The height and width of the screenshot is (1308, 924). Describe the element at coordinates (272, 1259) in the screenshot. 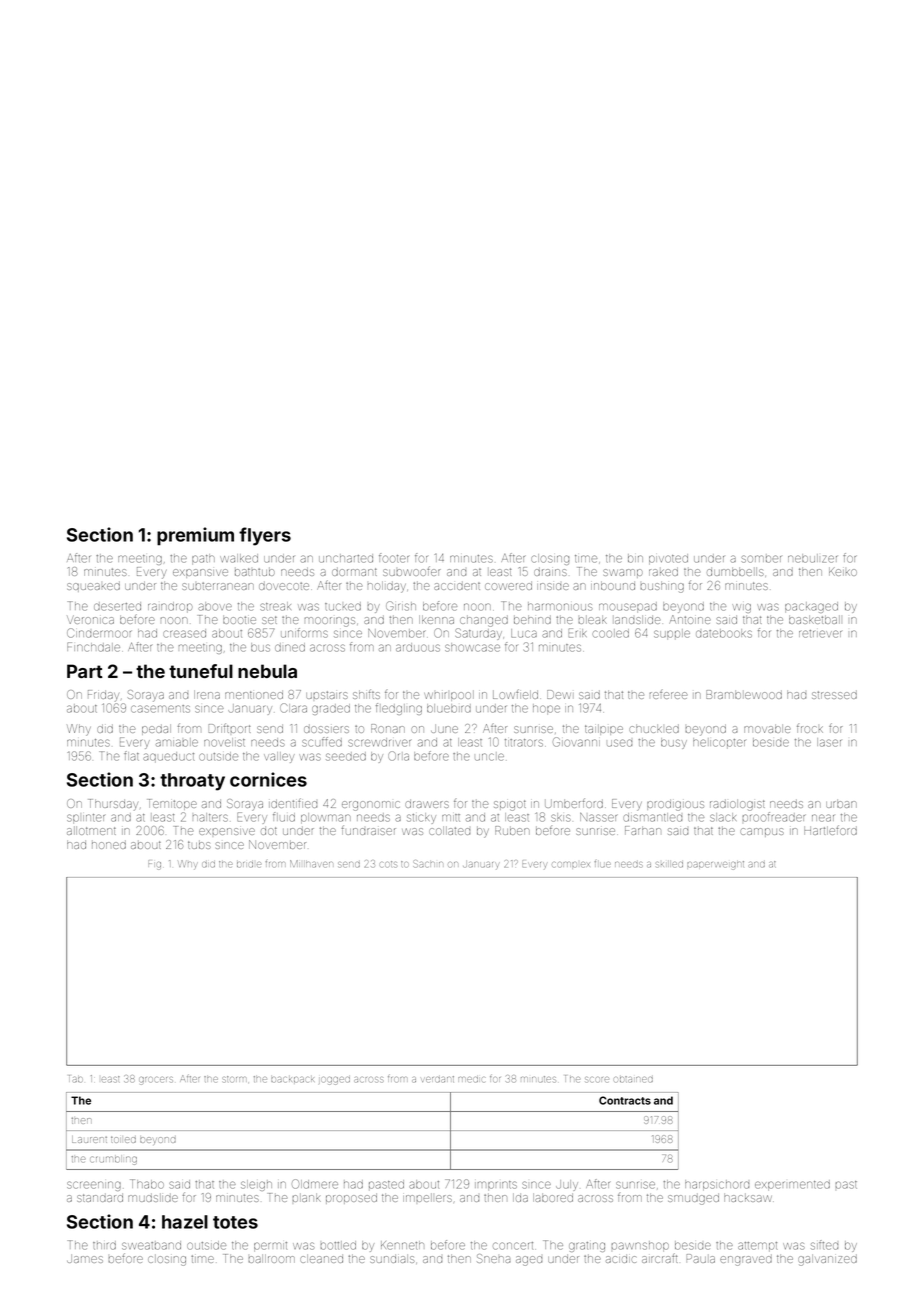

I see `ballroom` at that location.
